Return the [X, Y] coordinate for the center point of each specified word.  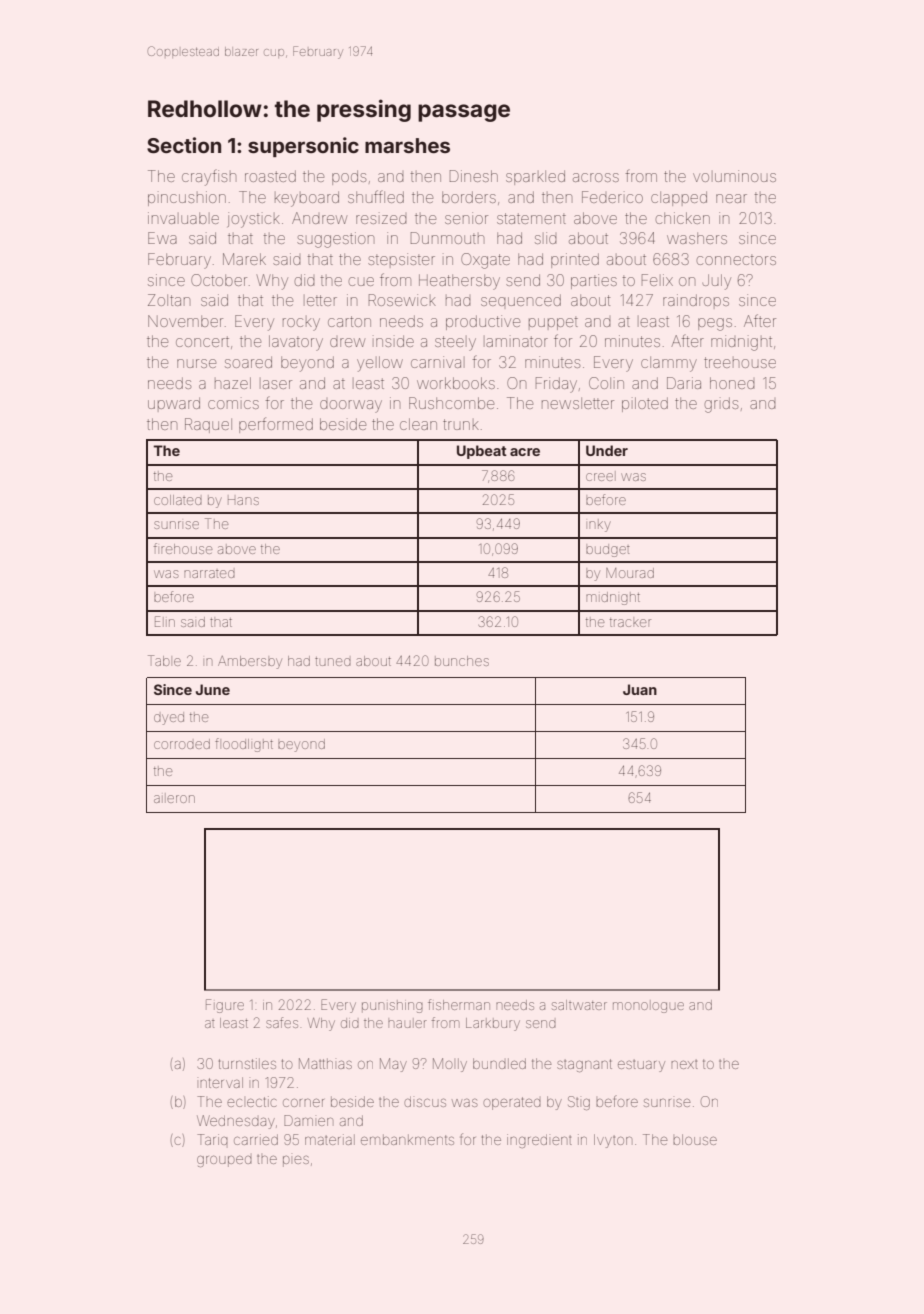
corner [303, 1103]
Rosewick [402, 300]
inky [600, 525]
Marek [244, 259]
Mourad [630, 573]
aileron [174, 798]
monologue [648, 1006]
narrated [209, 574]
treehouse [740, 362]
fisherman [459, 1004]
